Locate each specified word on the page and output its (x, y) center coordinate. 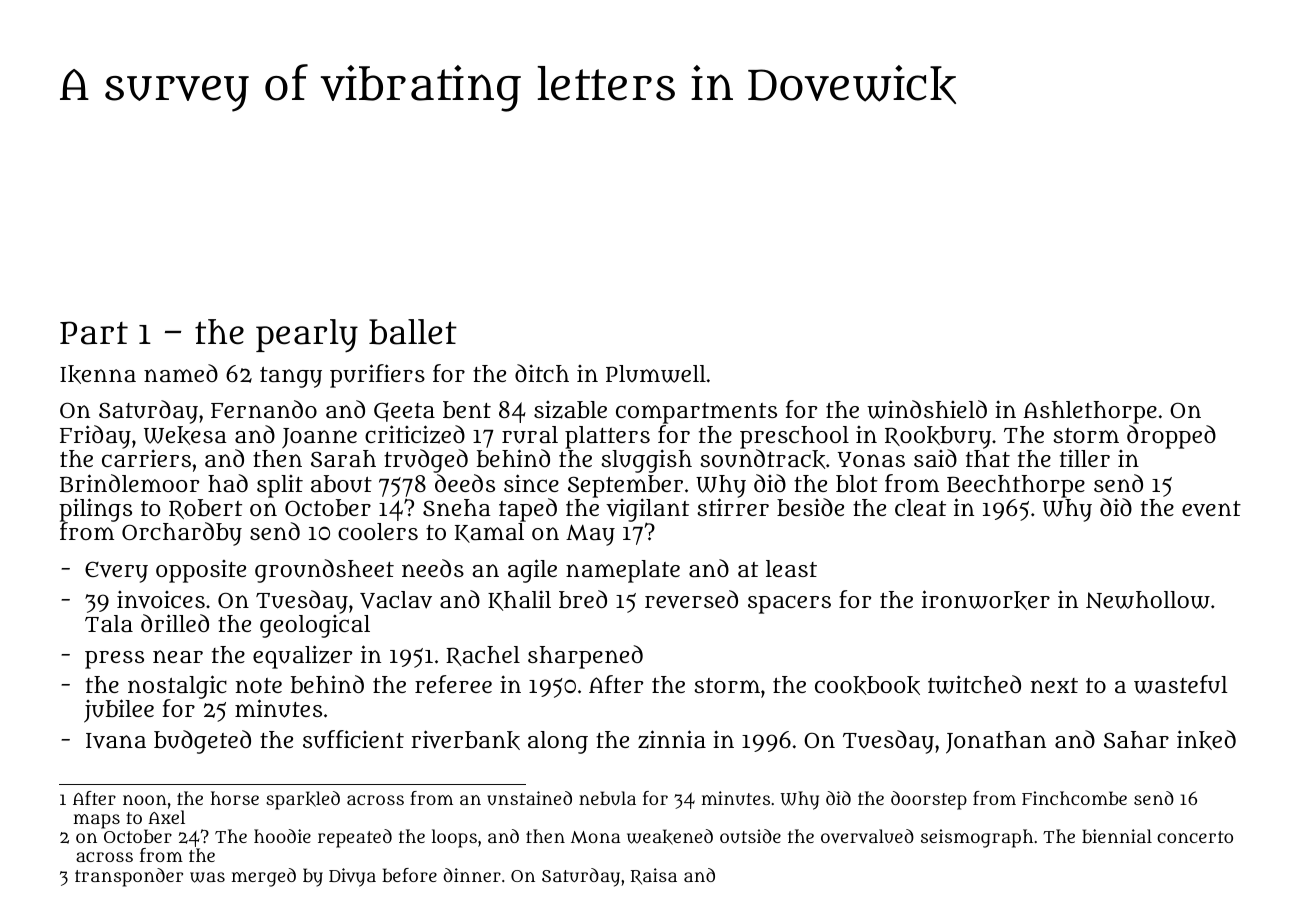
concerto (1195, 837)
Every (116, 572)
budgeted (202, 742)
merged (264, 877)
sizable (570, 410)
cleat (920, 507)
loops (454, 838)
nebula (607, 798)
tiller (1085, 458)
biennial (1117, 836)
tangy (291, 377)
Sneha (457, 507)
